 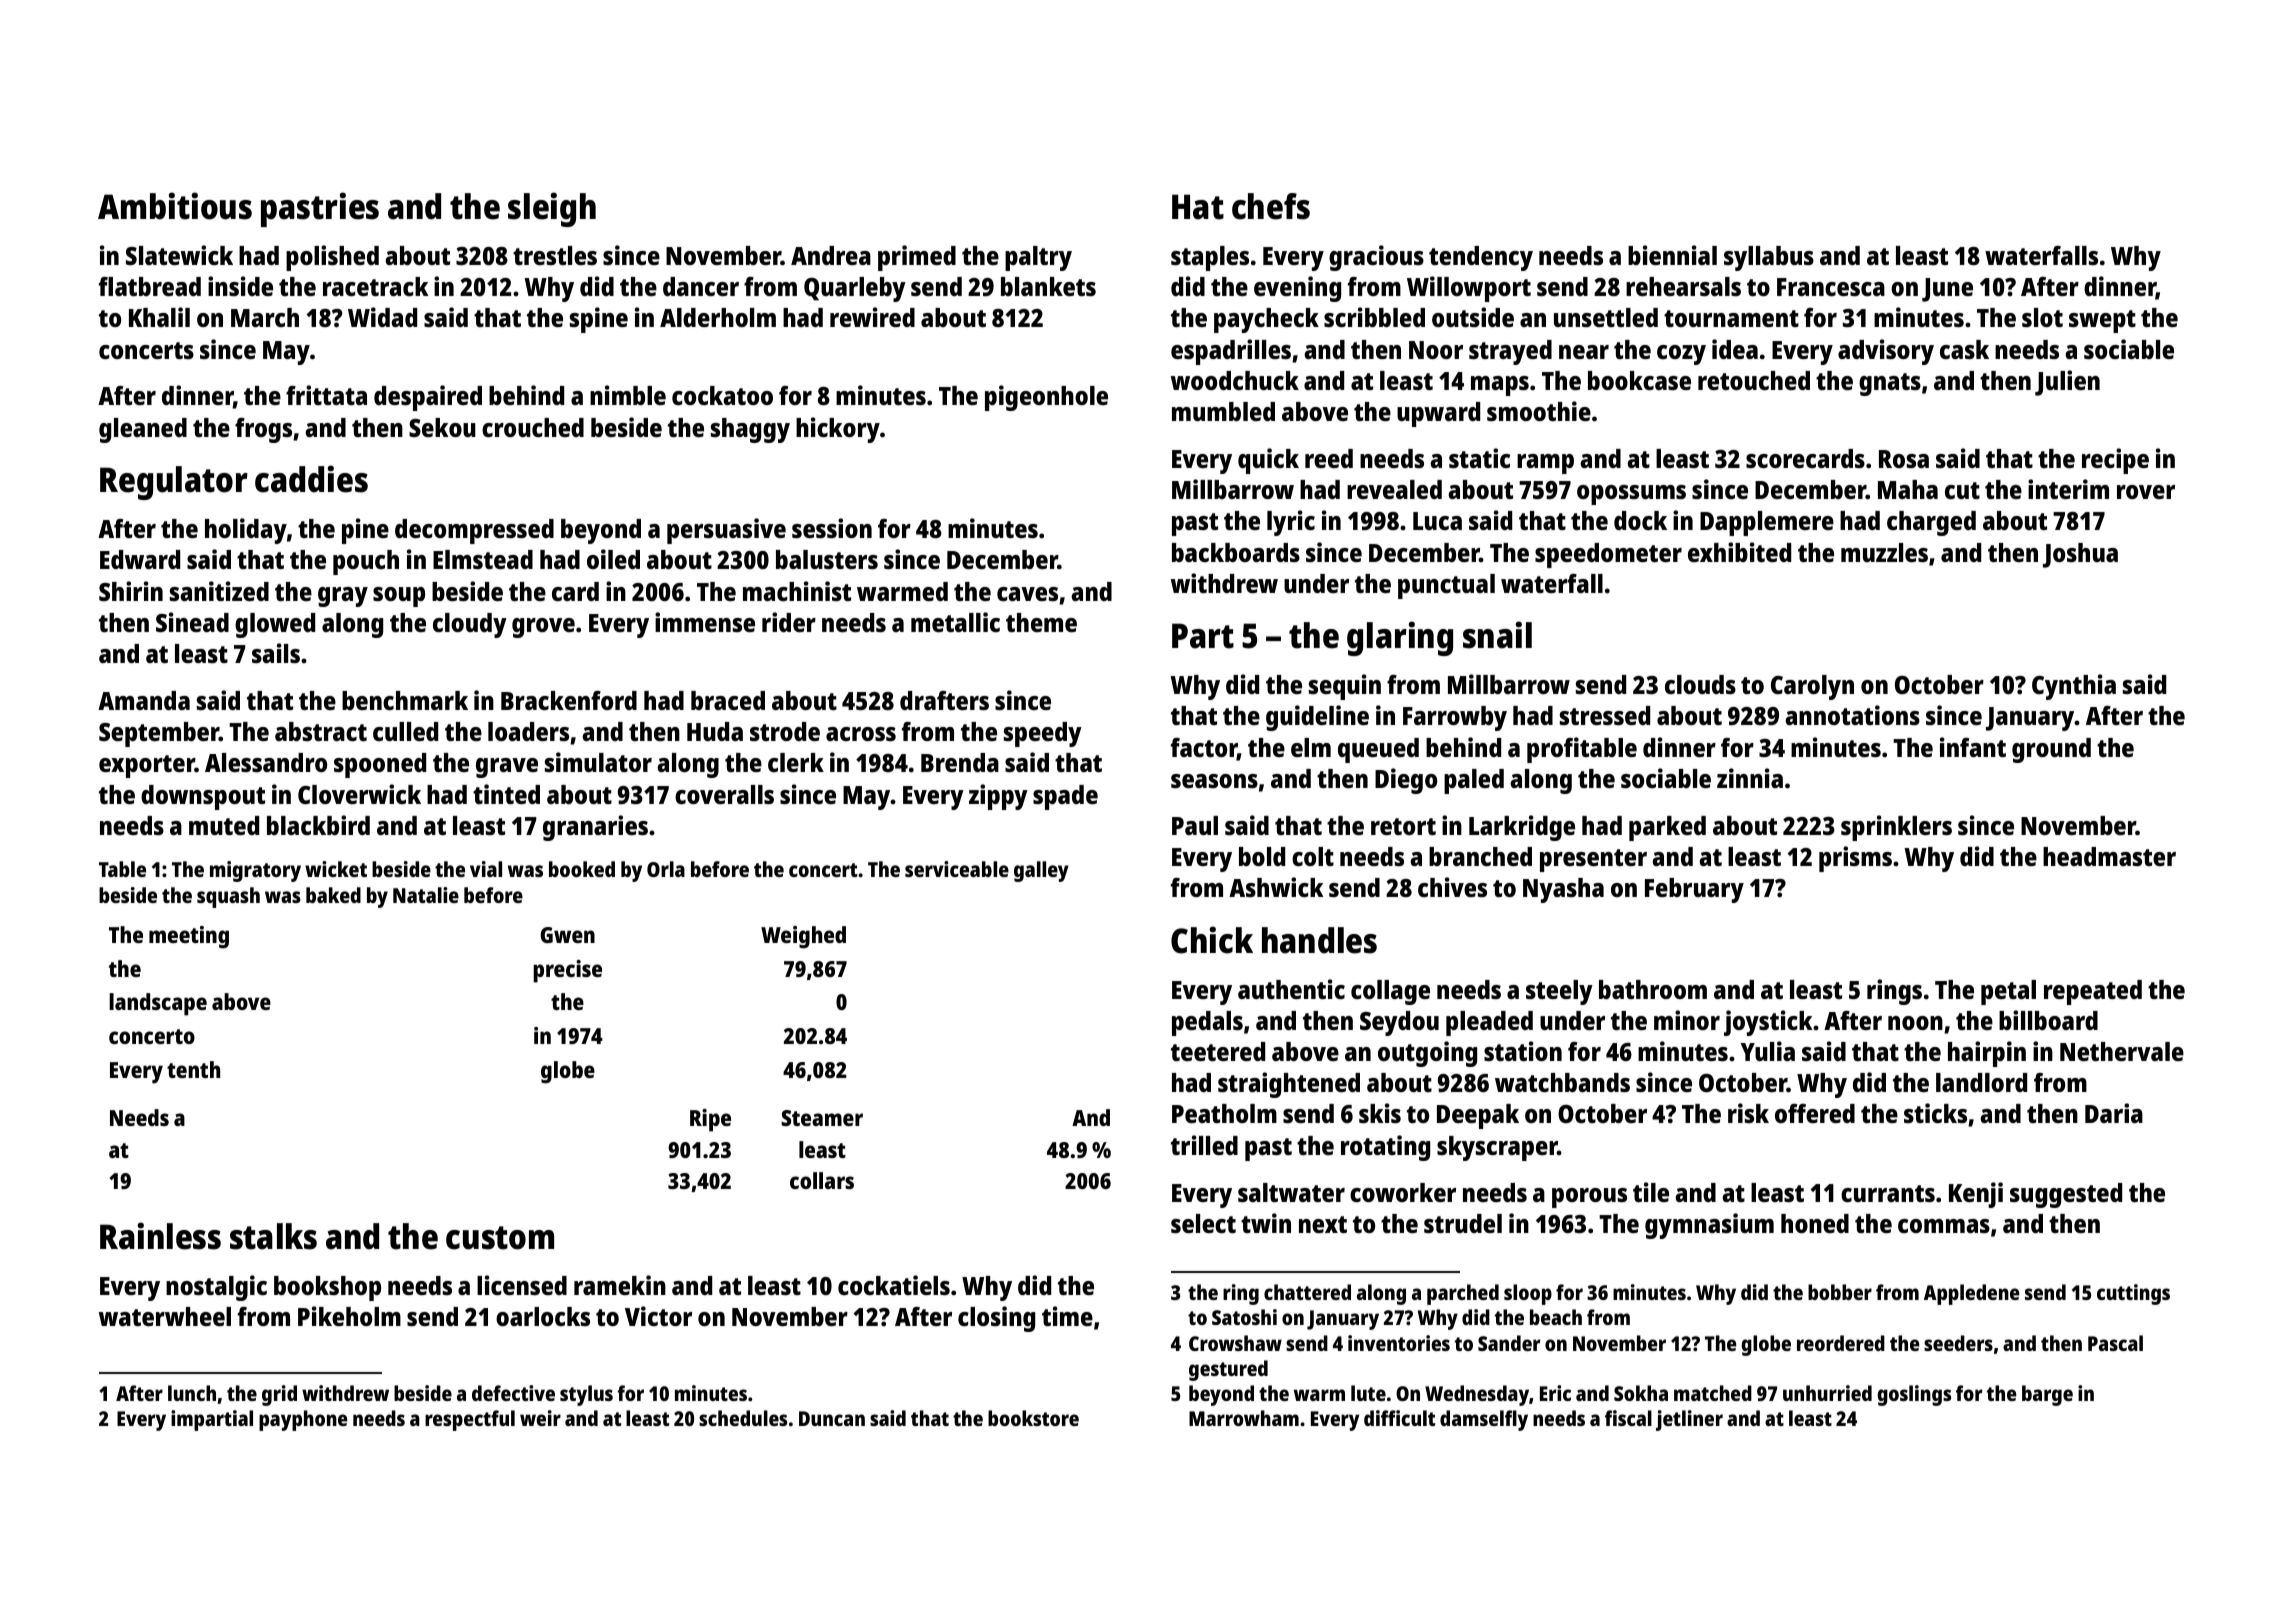 I want to click on booked, so click(x=582, y=869).
